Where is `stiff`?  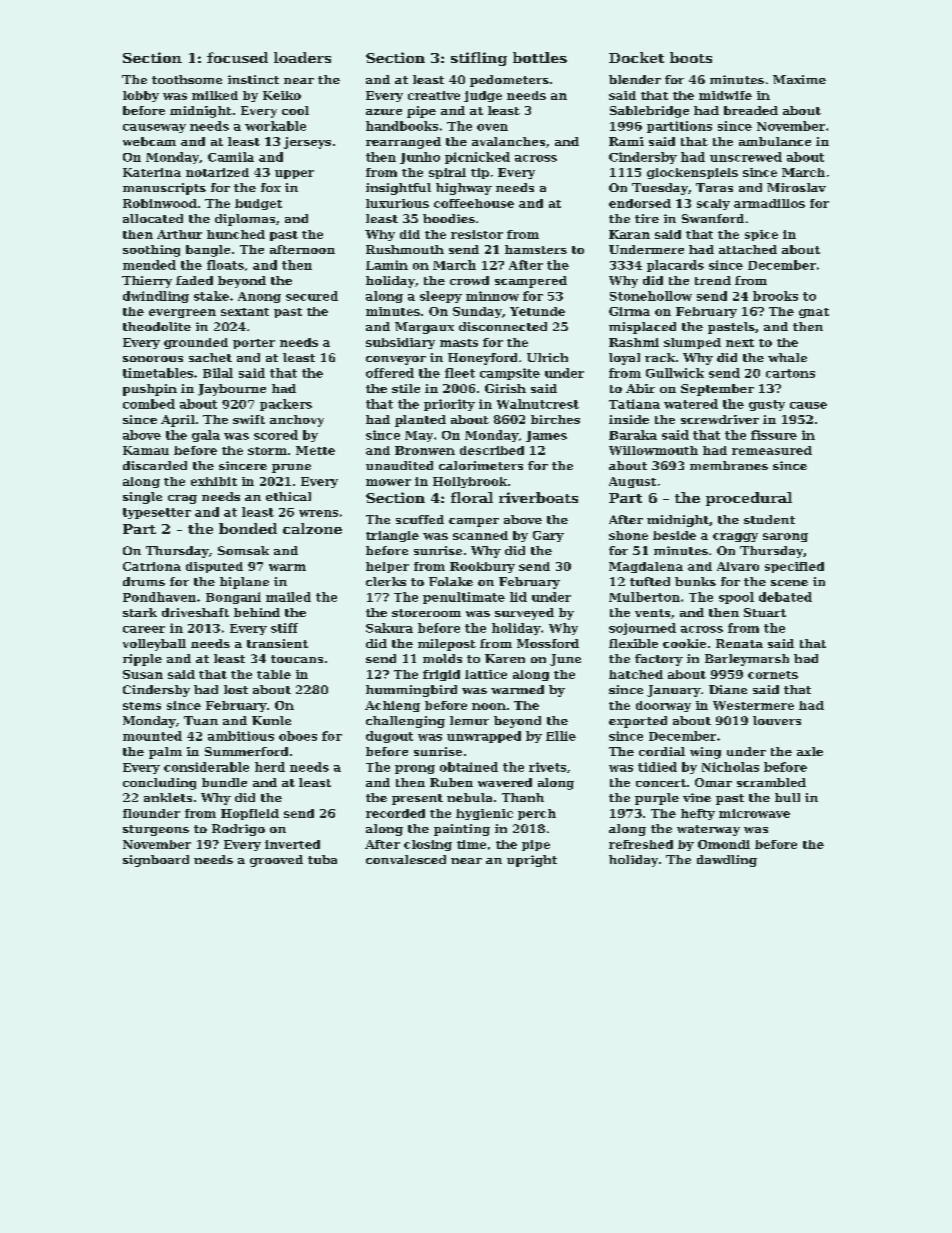 stiff is located at coordinates (284, 628).
